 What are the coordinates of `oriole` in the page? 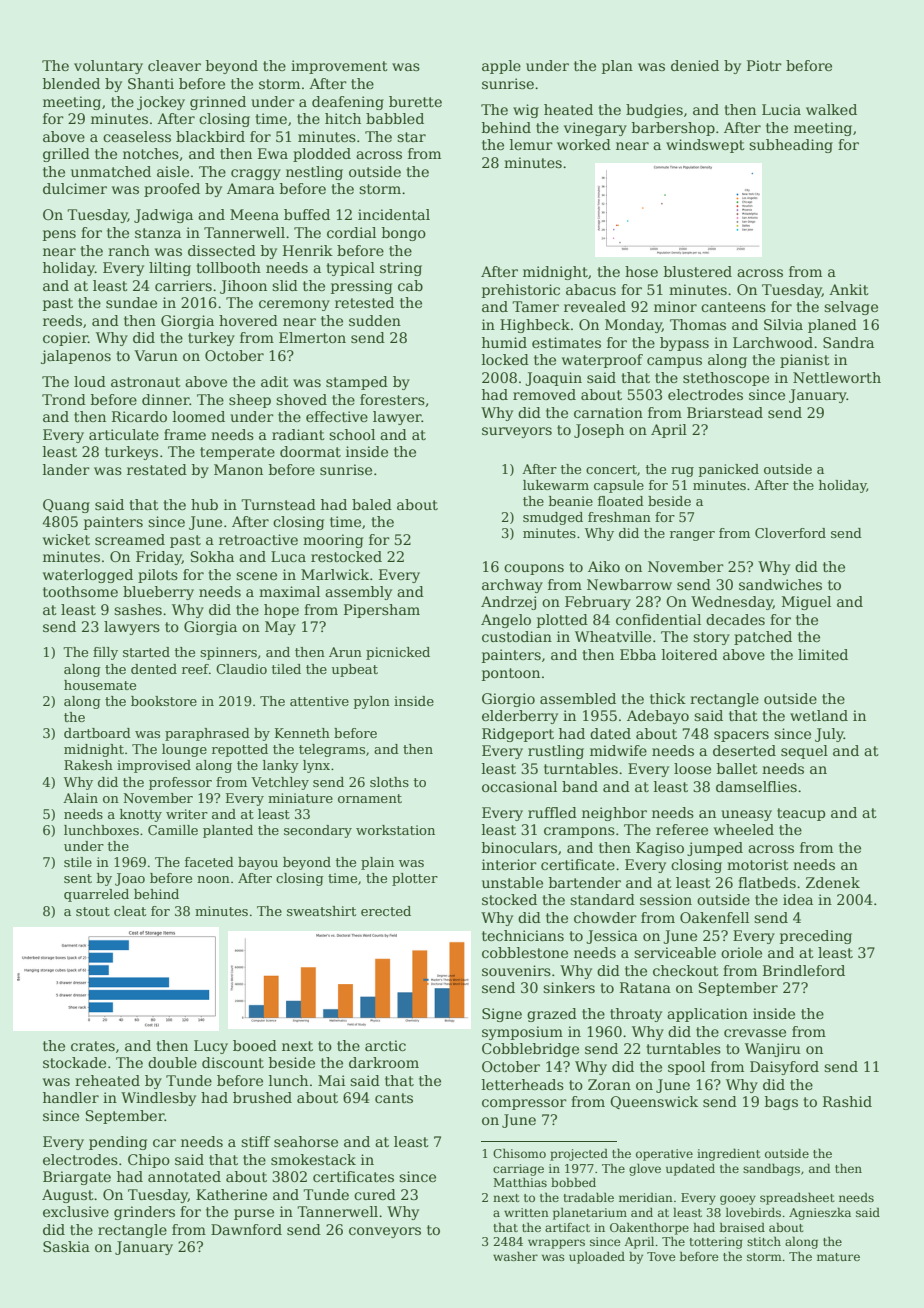 It's located at (741, 952).
